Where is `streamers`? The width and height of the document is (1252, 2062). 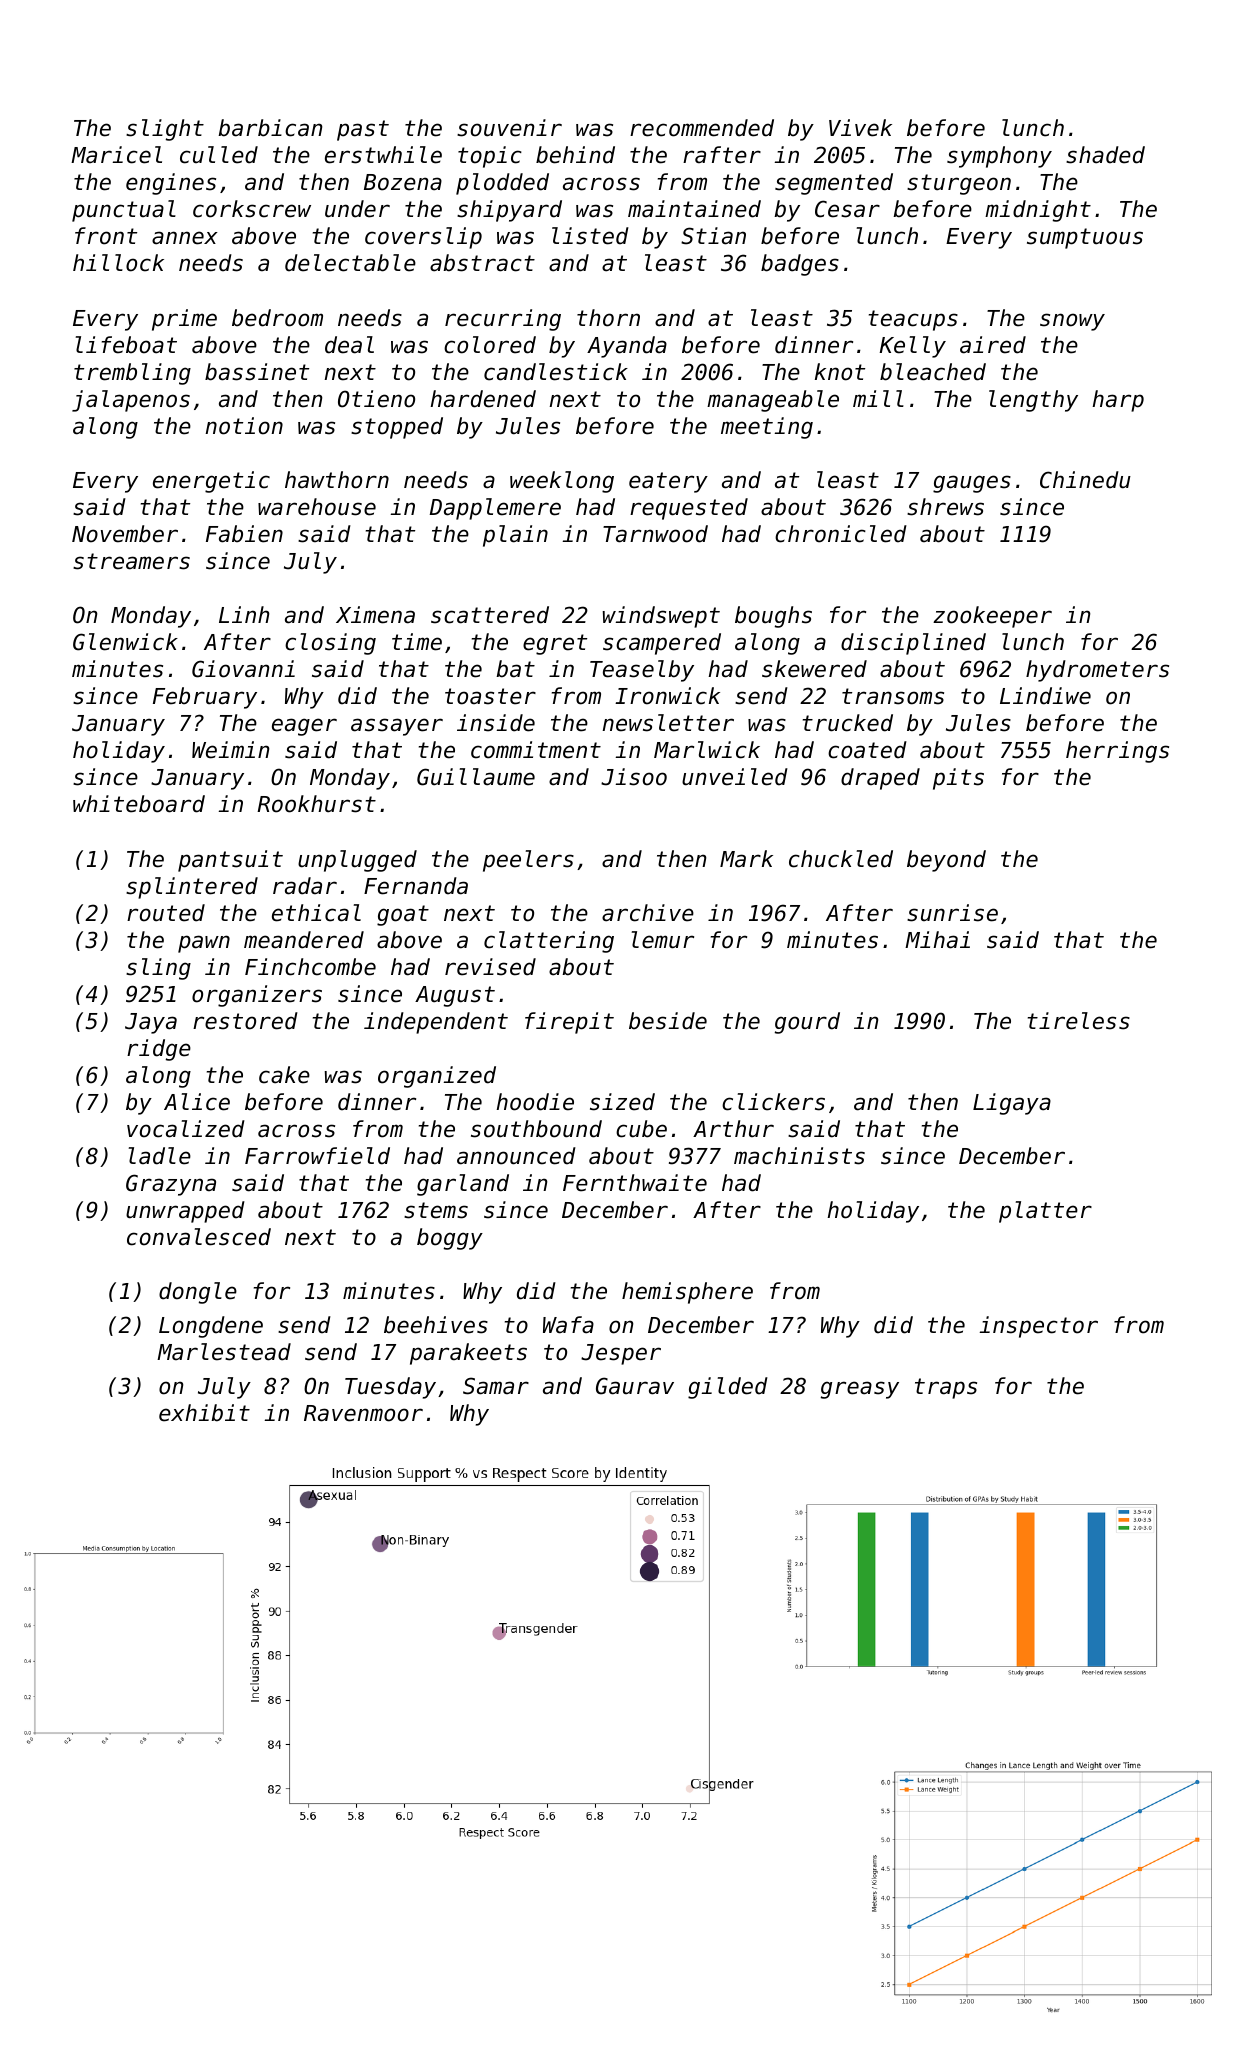 streamers is located at coordinates (131, 561).
